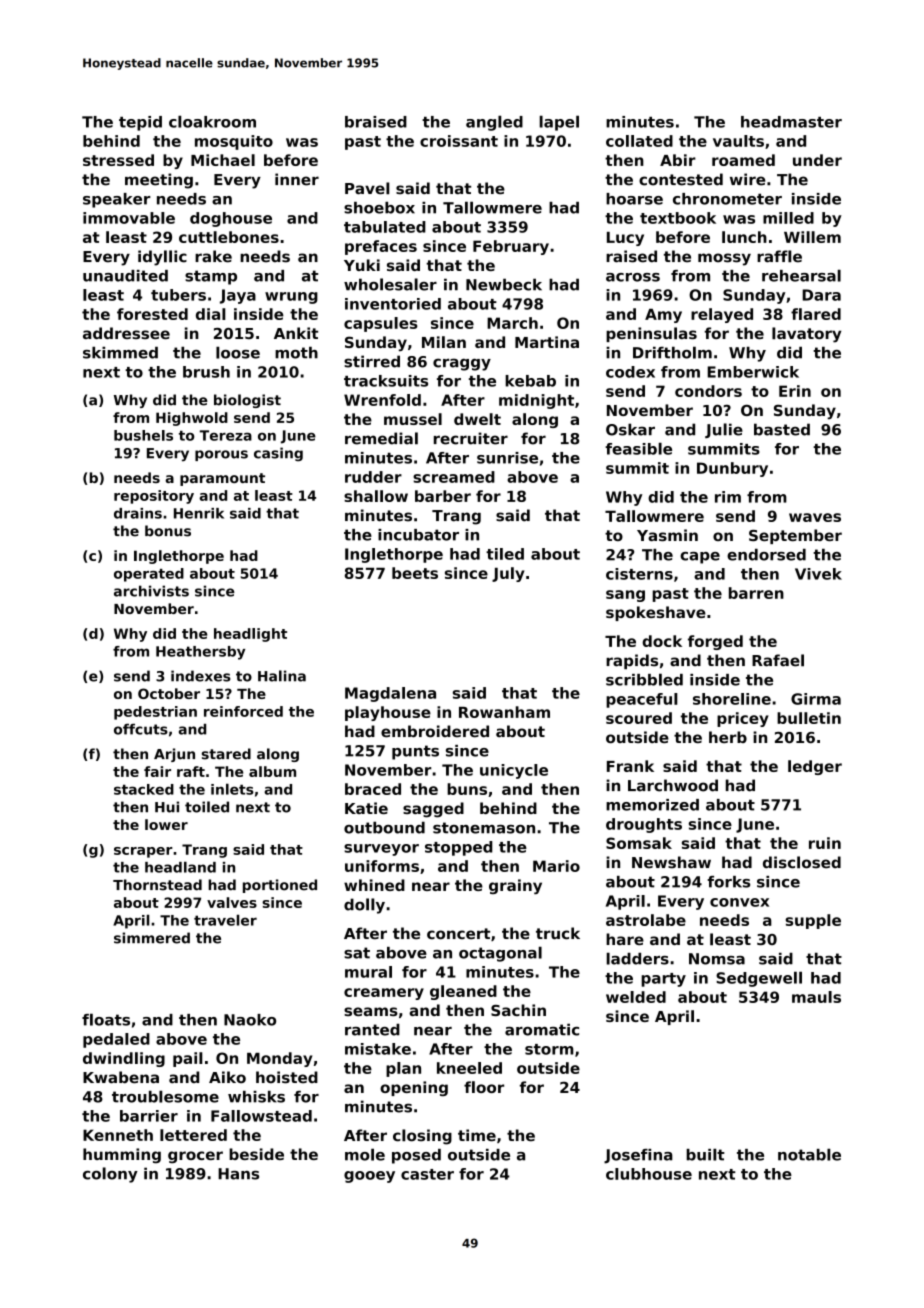  What do you see at coordinates (727, 199) in the screenshot?
I see `chronometer` at bounding box center [727, 199].
